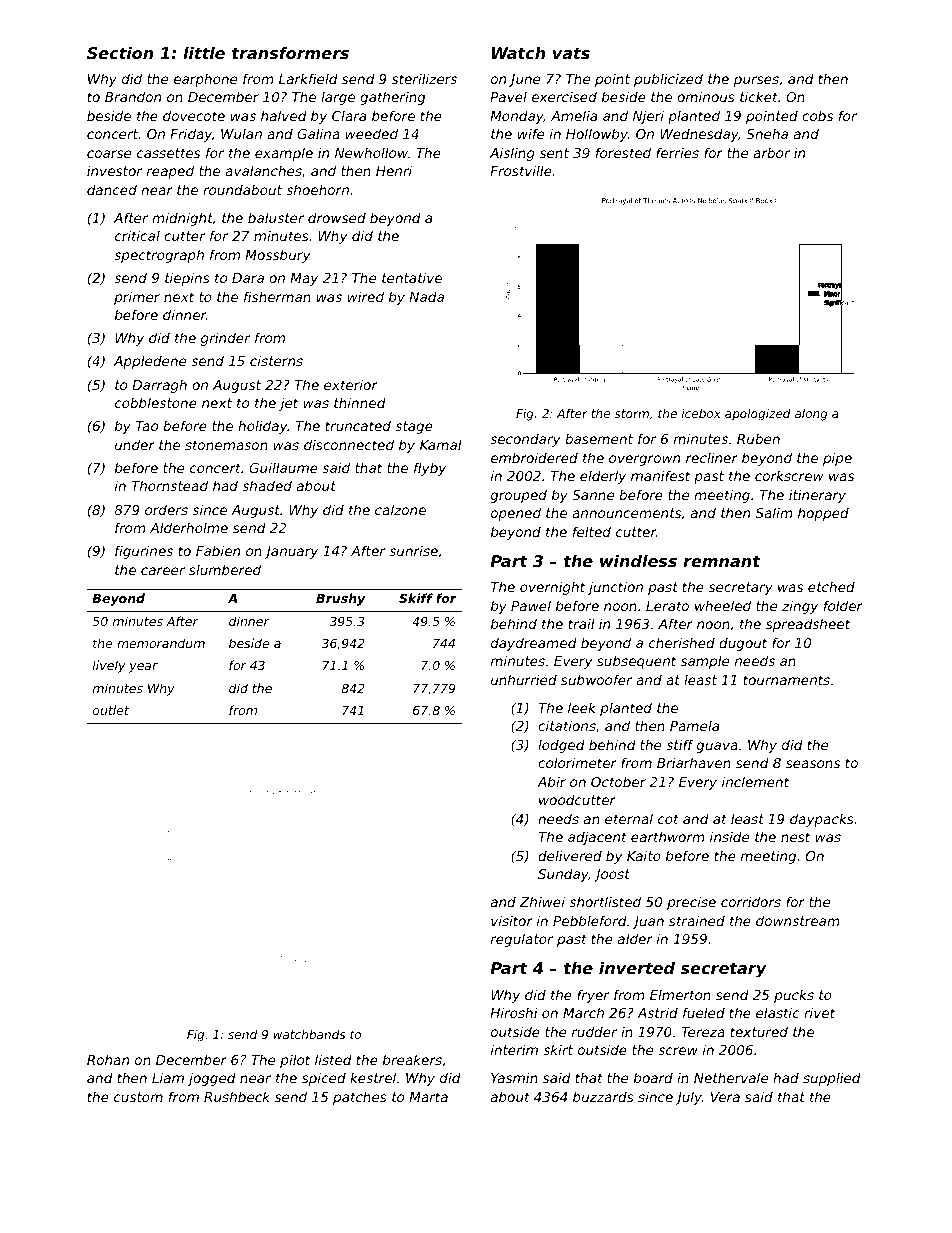 This screenshot has height=1233, width=952. I want to click on visitor, so click(512, 920).
